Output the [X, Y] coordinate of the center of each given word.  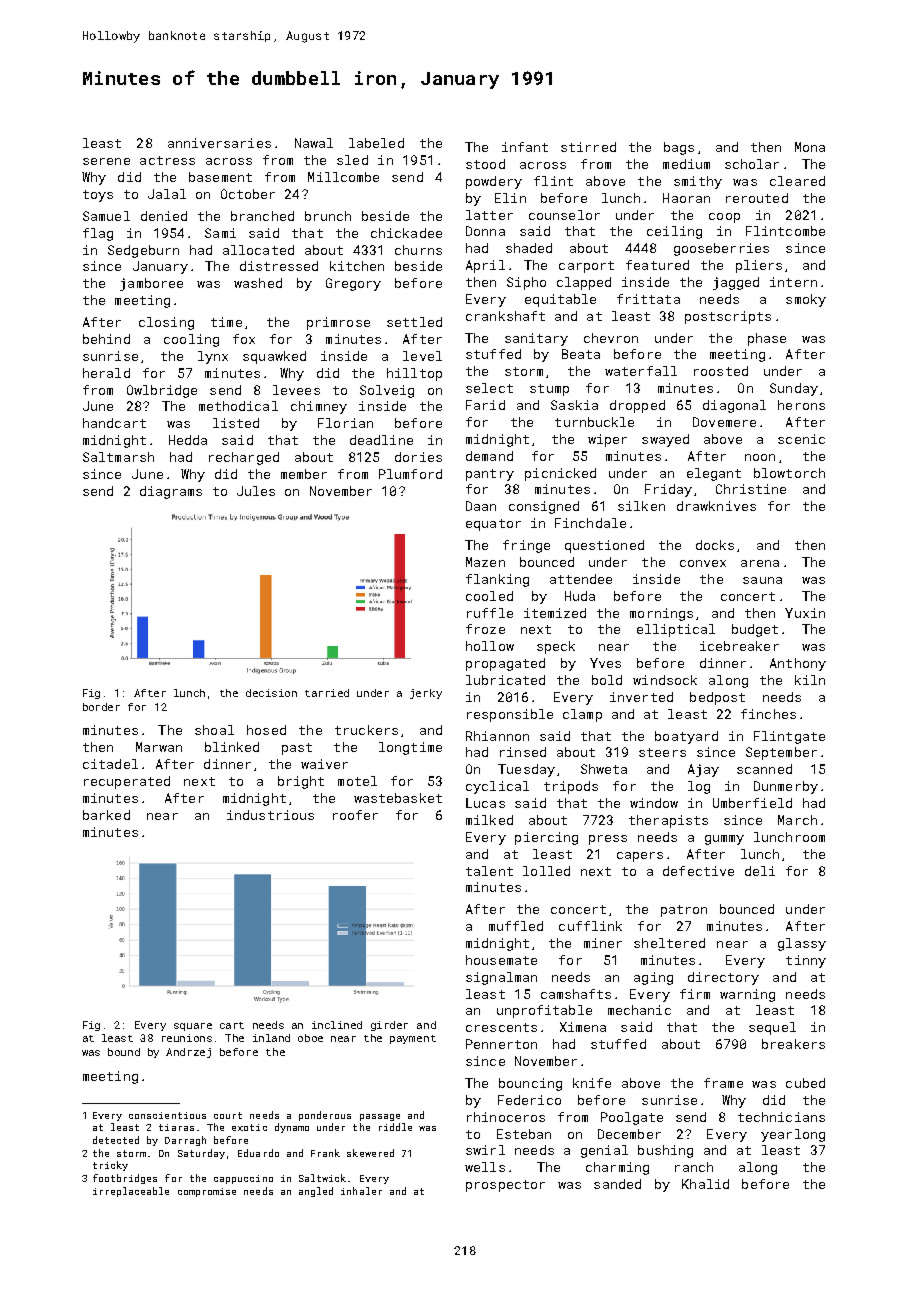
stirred [588, 147]
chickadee [406, 233]
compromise [207, 1192]
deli [760, 871]
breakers [793, 1044]
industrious [270, 815]
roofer [355, 815]
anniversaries [219, 143]
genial [604, 1151]
